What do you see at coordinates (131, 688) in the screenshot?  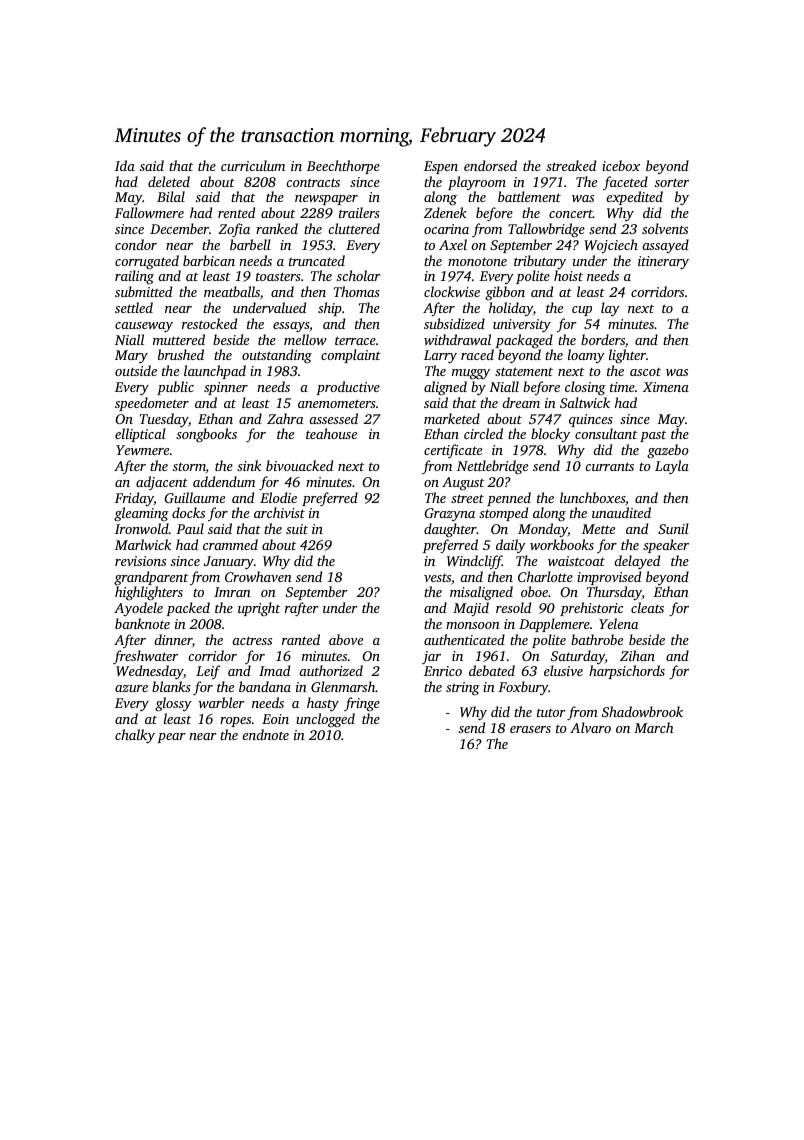 I see `azure` at bounding box center [131, 688].
